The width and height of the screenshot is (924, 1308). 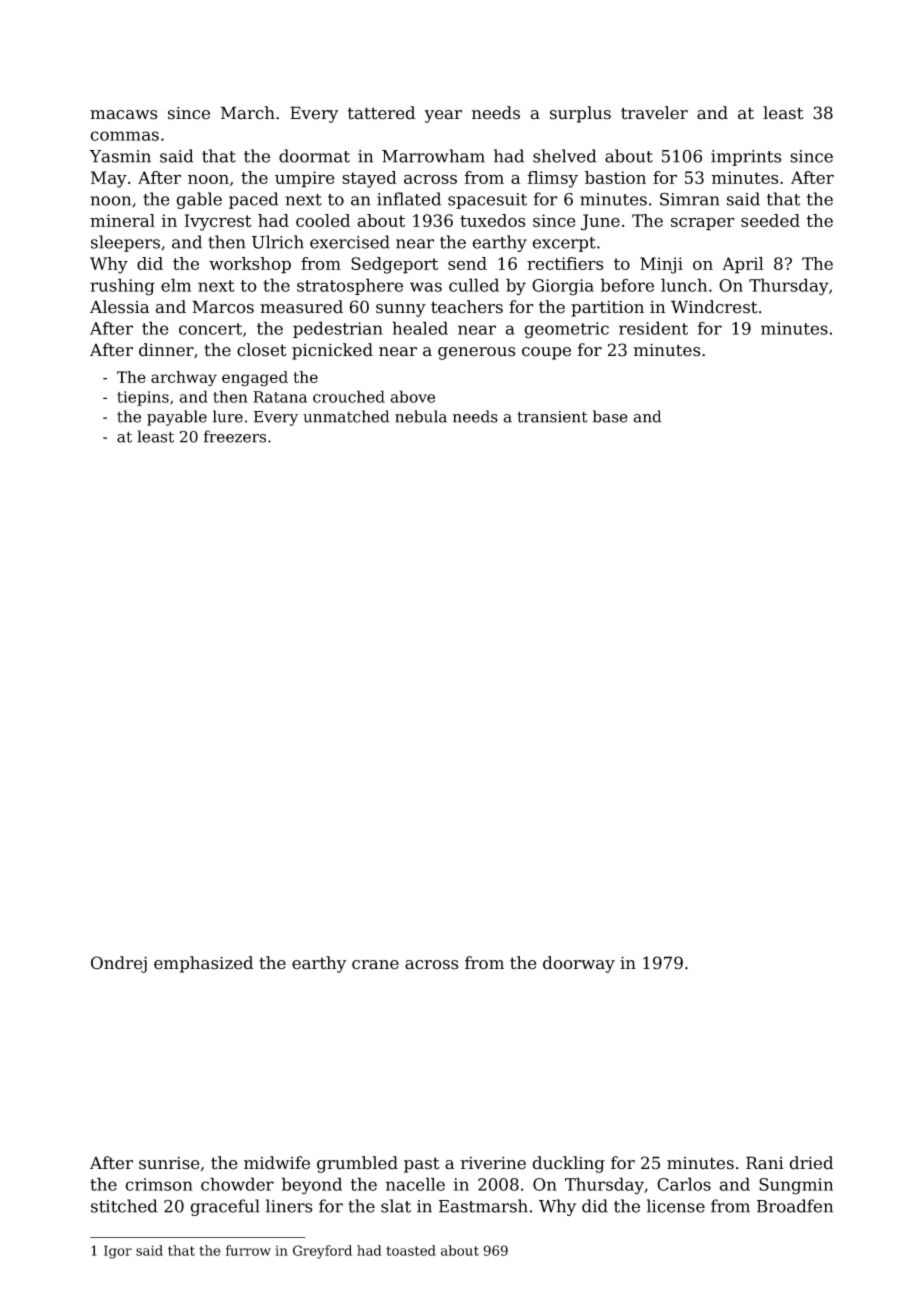 I want to click on Greyford, so click(x=322, y=1252).
